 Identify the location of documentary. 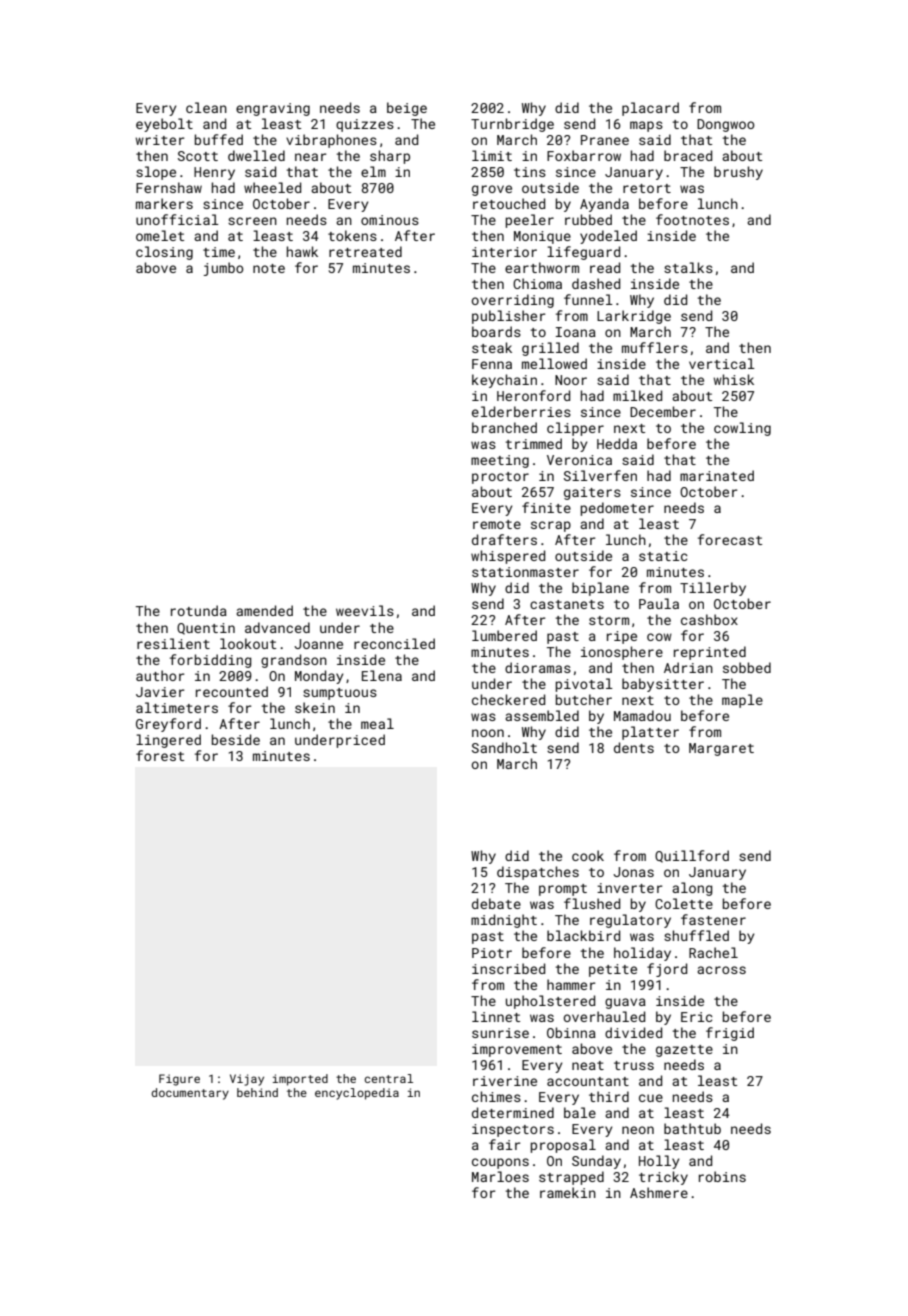
(190, 1094).
